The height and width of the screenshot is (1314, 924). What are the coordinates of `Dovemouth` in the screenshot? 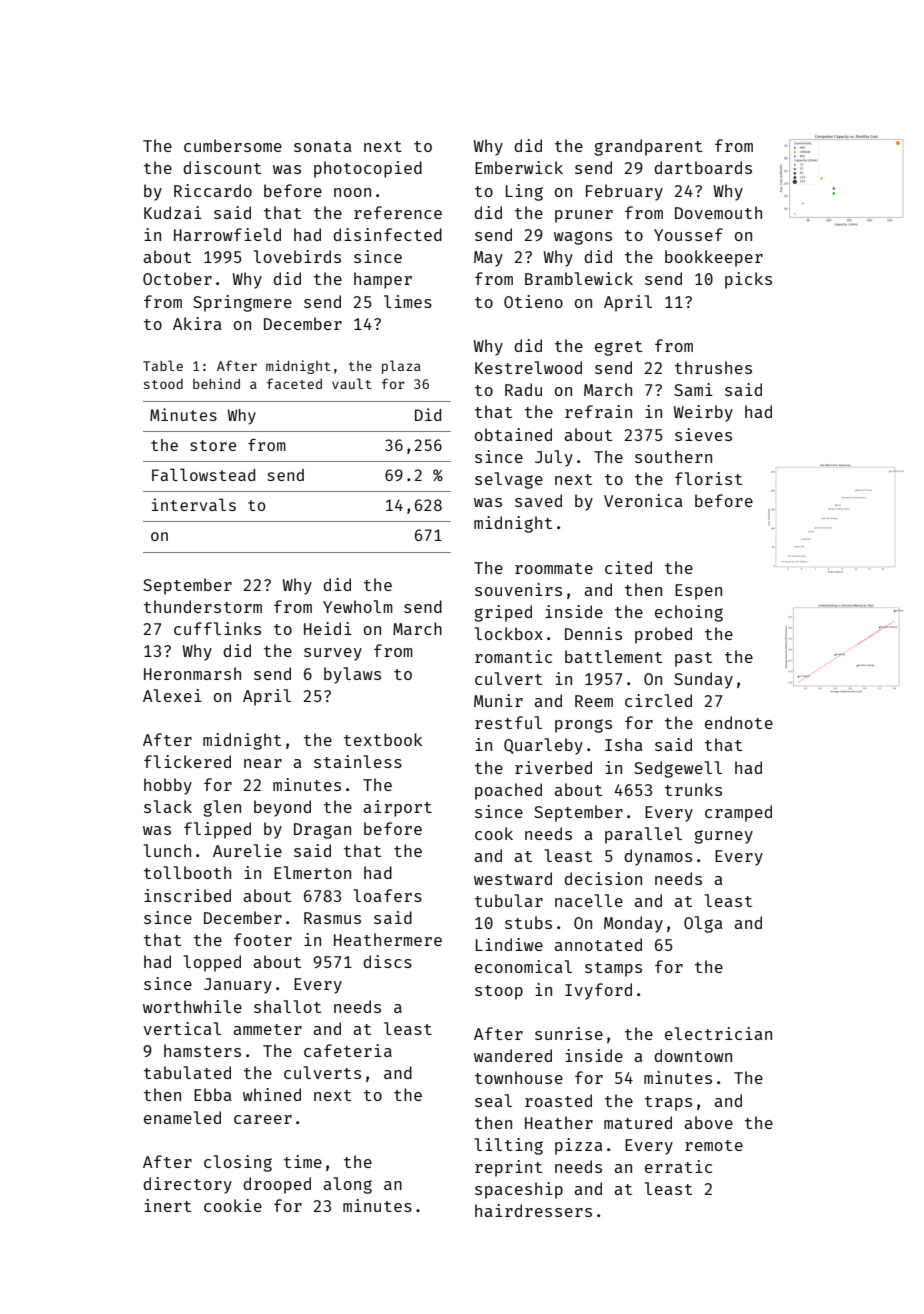 It's located at (718, 212).
